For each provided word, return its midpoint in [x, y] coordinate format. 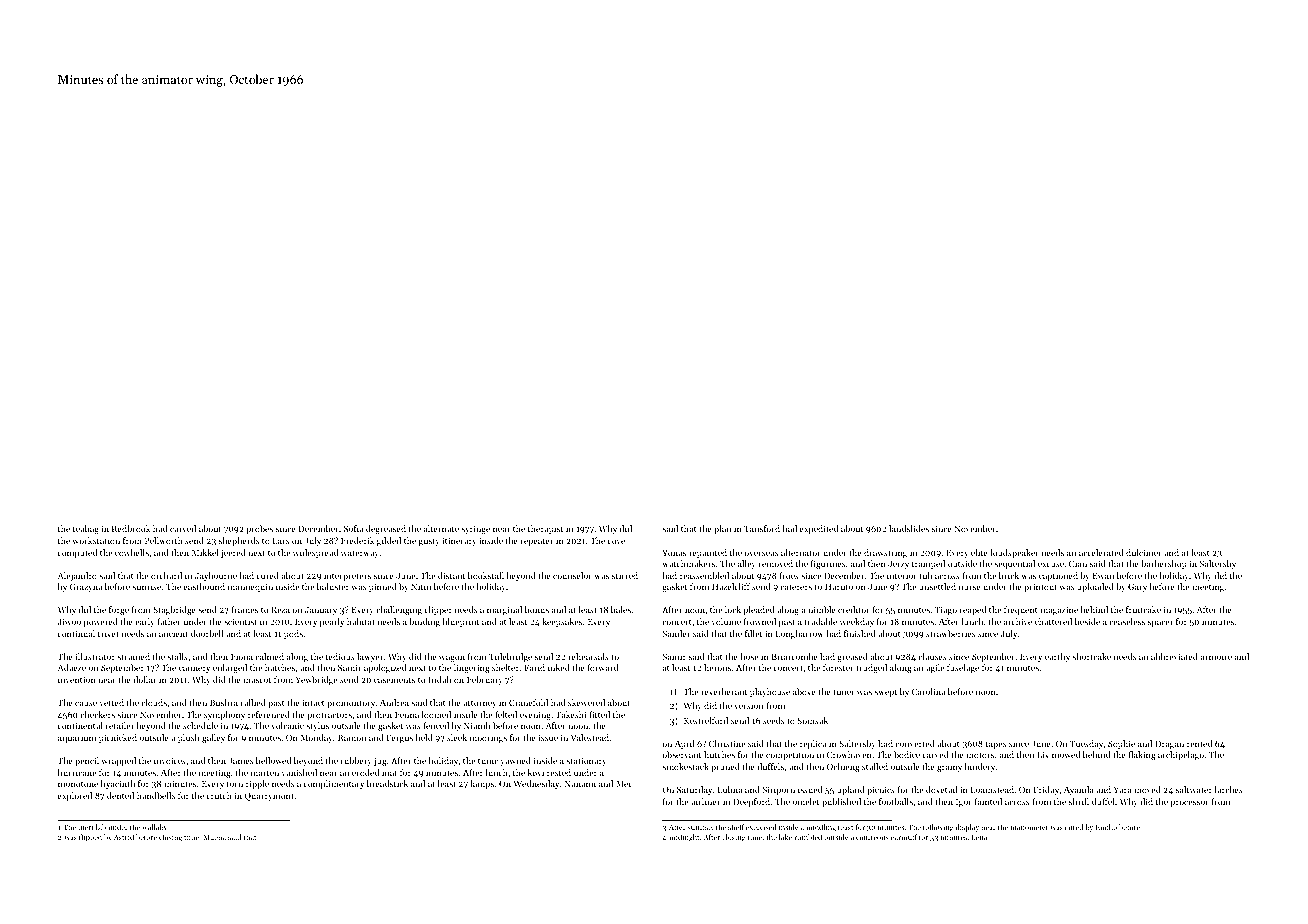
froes [789, 575]
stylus [317, 726]
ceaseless [1127, 621]
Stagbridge [174, 610]
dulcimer [1144, 552]
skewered [586, 702]
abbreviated [1174, 656]
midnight [684, 838]
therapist [545, 529]
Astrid [124, 837]
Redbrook [131, 528]
